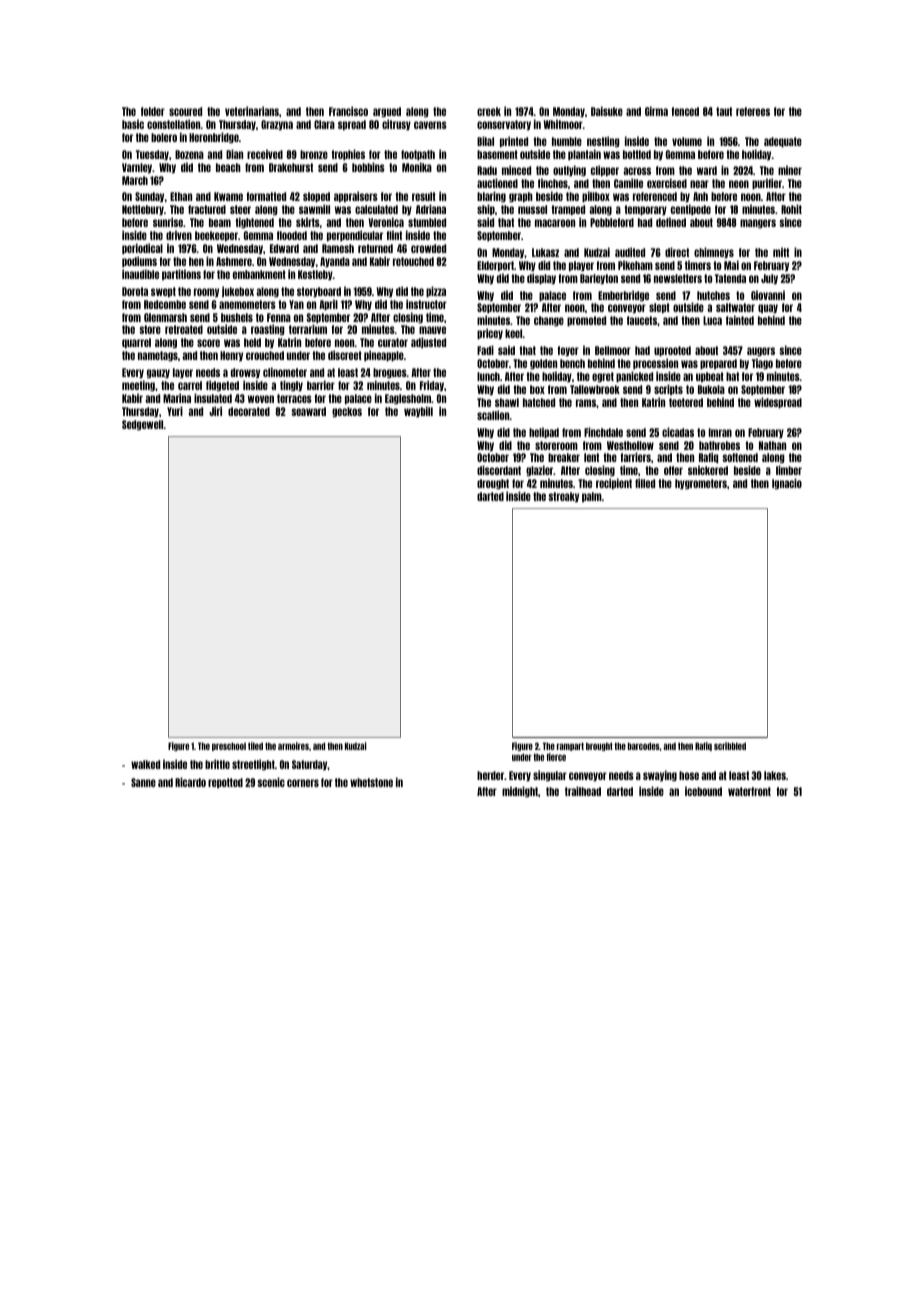  Describe the element at coordinates (293, 746) in the screenshot. I see `armoires` at that location.
